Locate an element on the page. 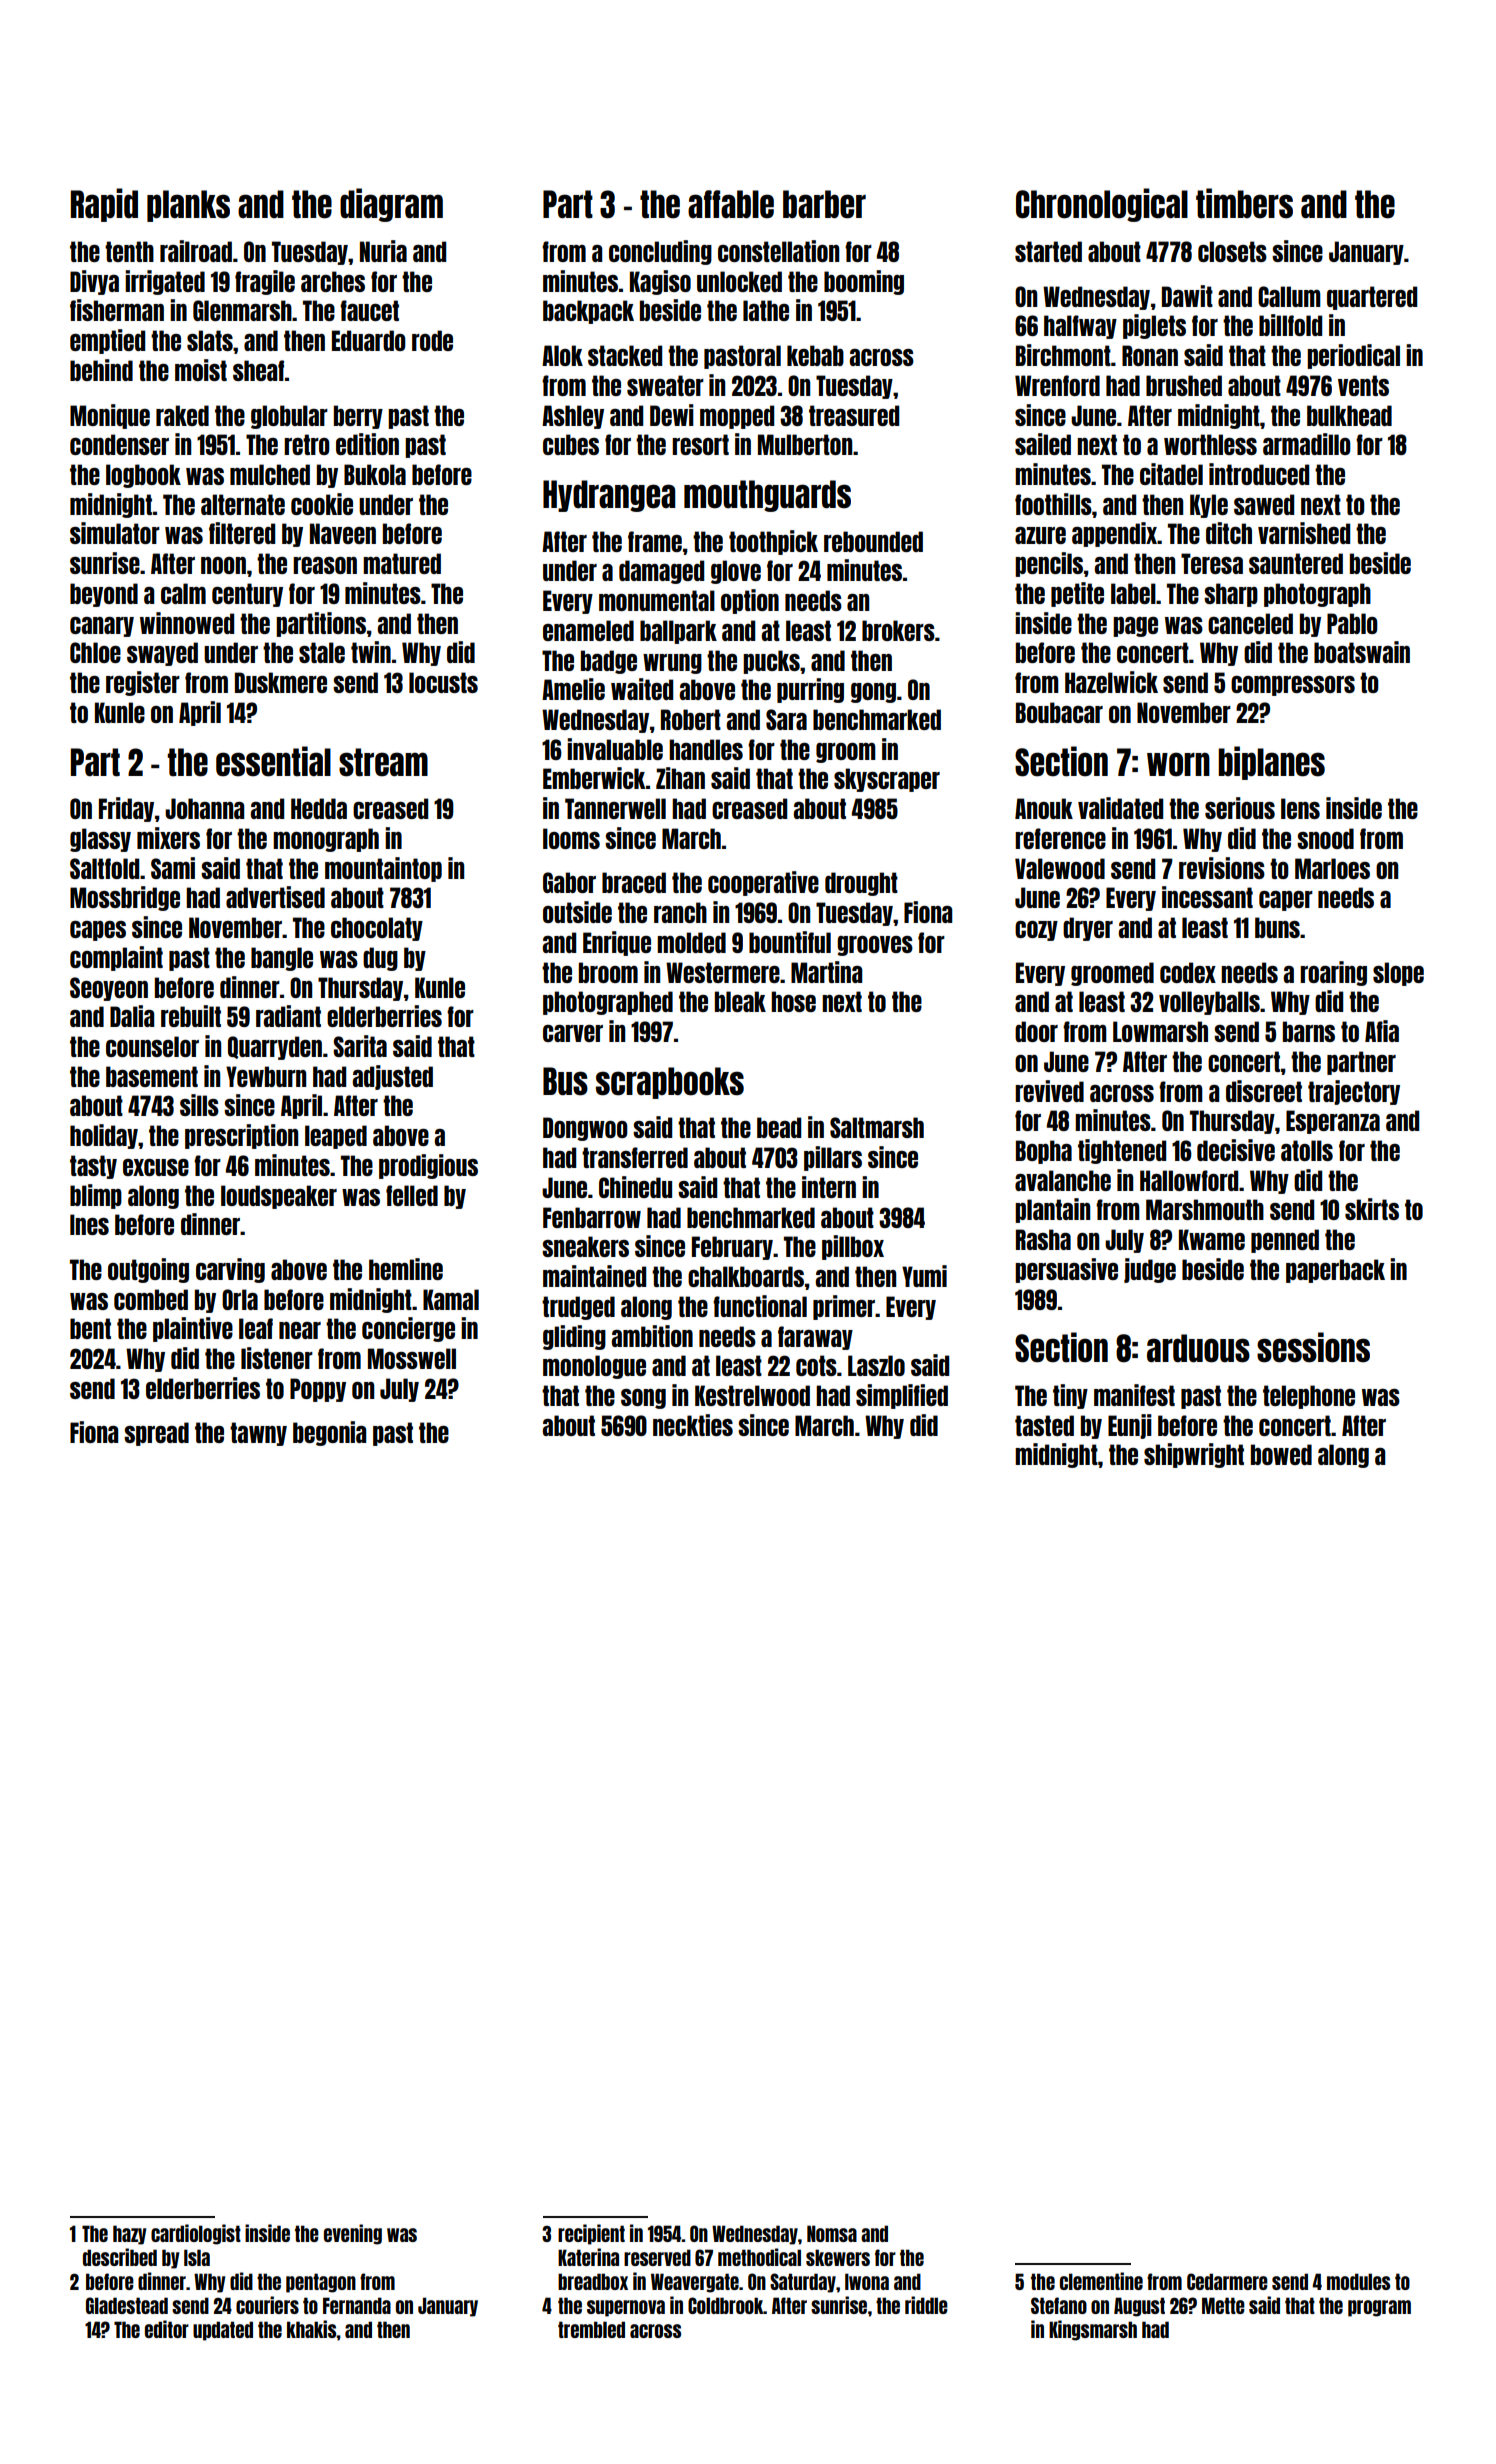  neckties is located at coordinates (693, 1425).
